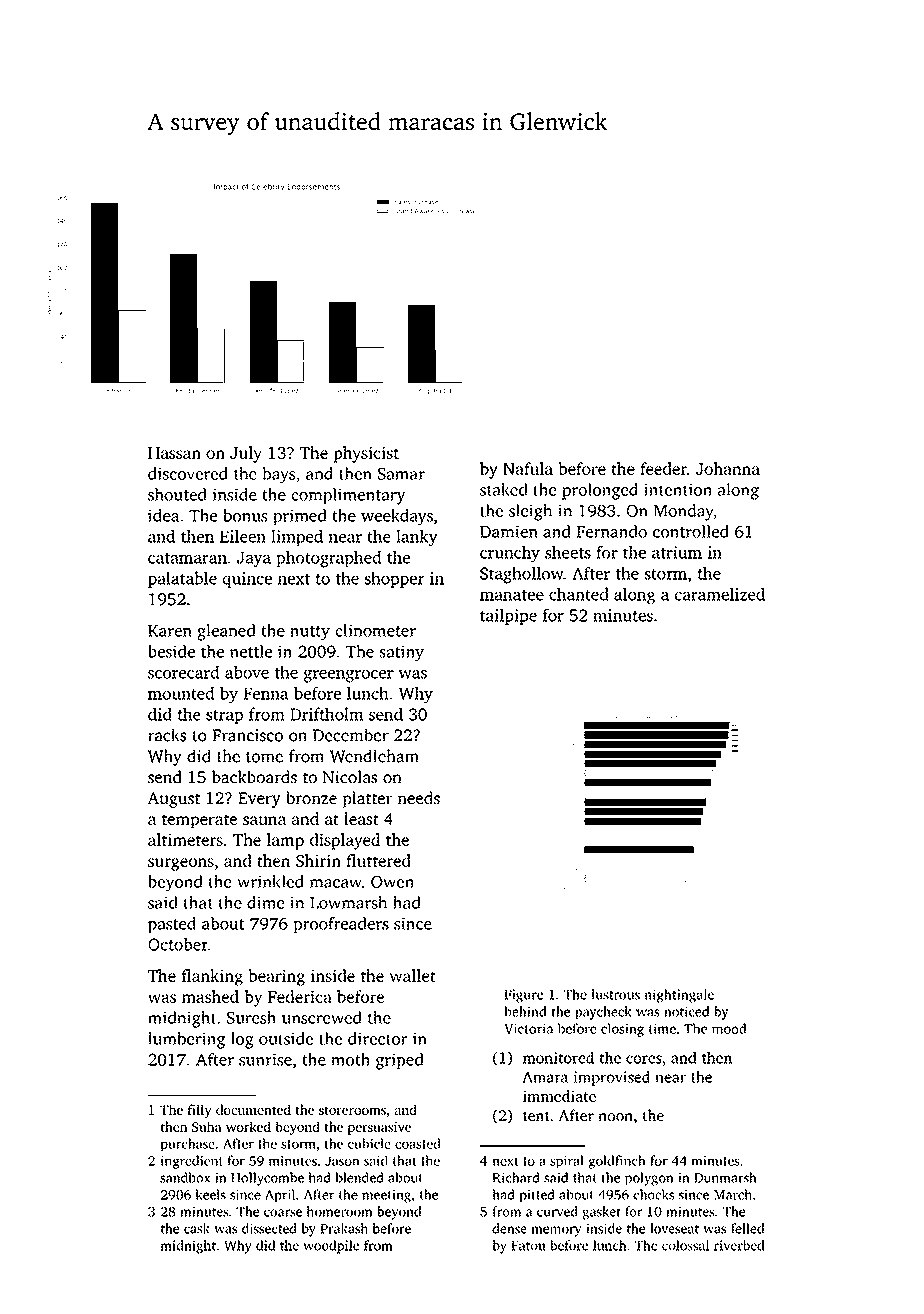 This document has width=924, height=1314. I want to click on lumbering, so click(186, 1040).
